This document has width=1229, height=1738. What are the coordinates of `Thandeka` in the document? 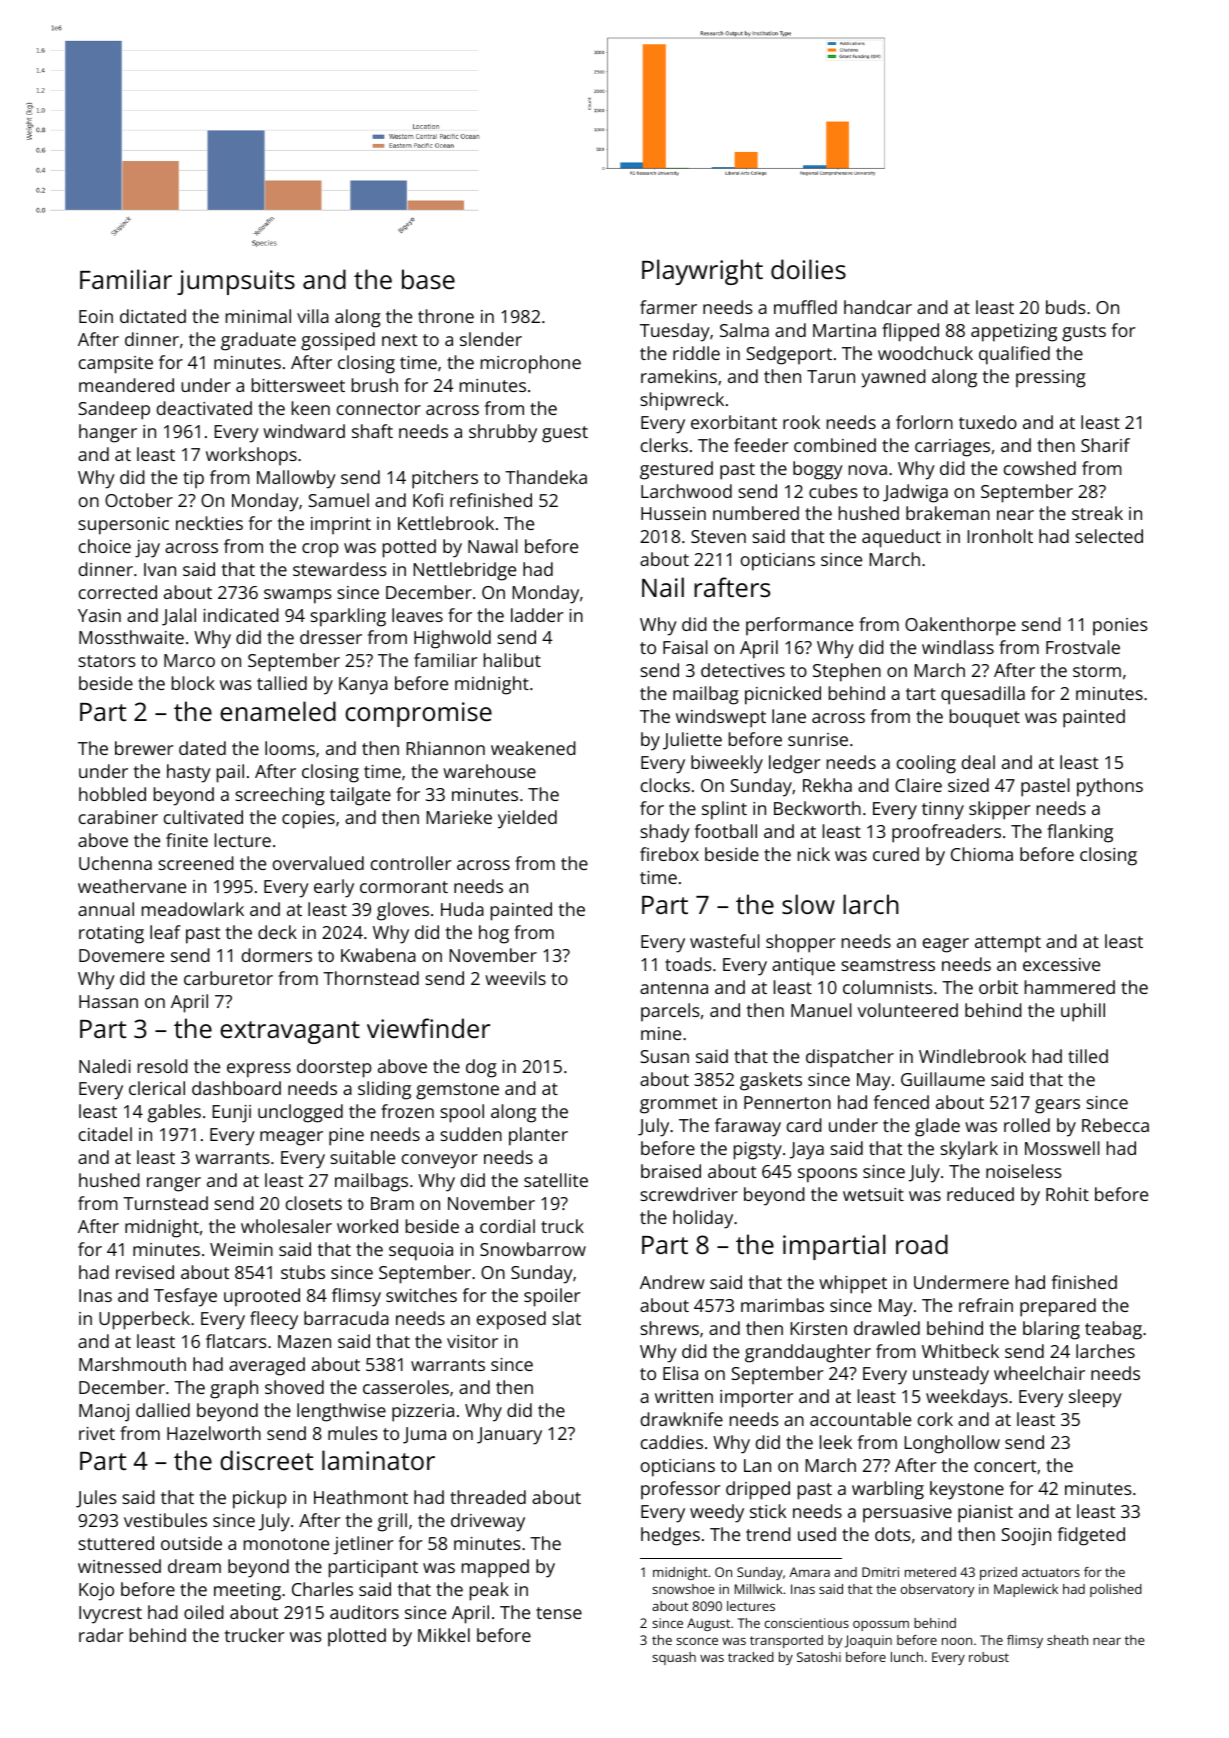 It's located at (546, 477).
